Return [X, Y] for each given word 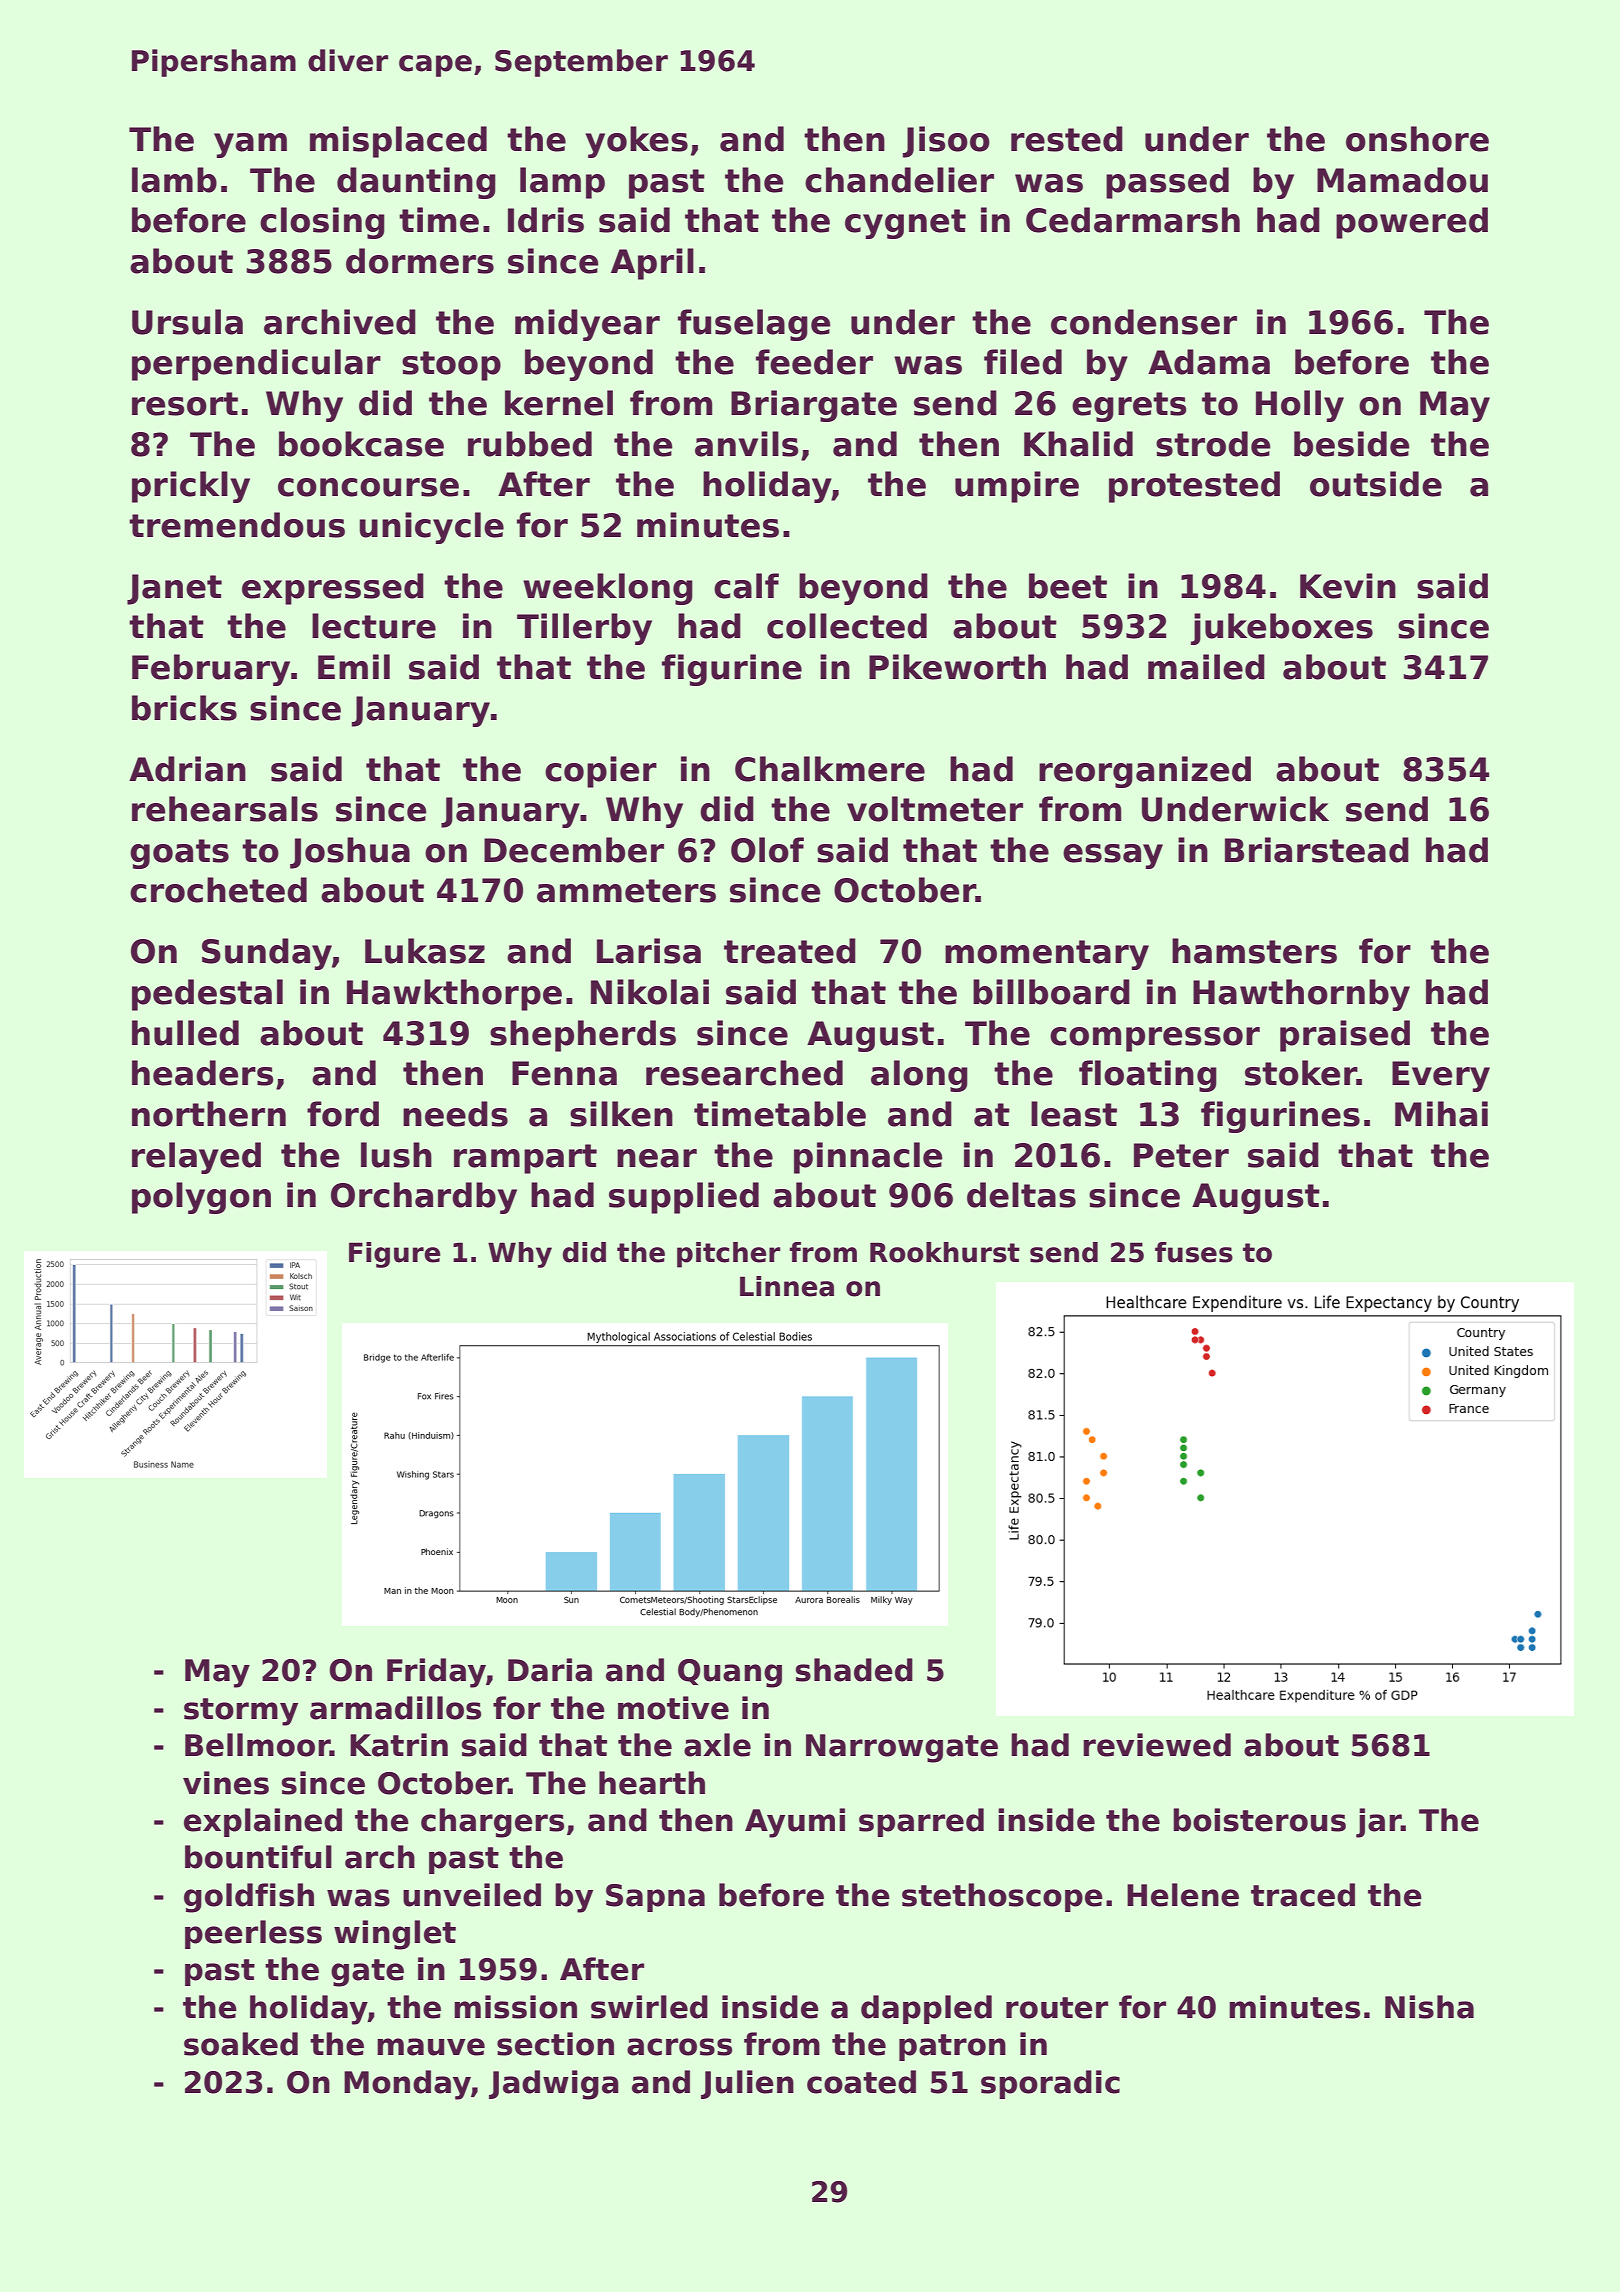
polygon [201, 1198]
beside [1351, 444]
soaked [241, 2044]
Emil [354, 666]
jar [1378, 1823]
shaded [854, 1670]
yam [250, 145]
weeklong [608, 589]
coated [861, 2082]
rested [1067, 139]
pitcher [729, 1255]
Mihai [1441, 1114]
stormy [241, 1712]
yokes [636, 142]
